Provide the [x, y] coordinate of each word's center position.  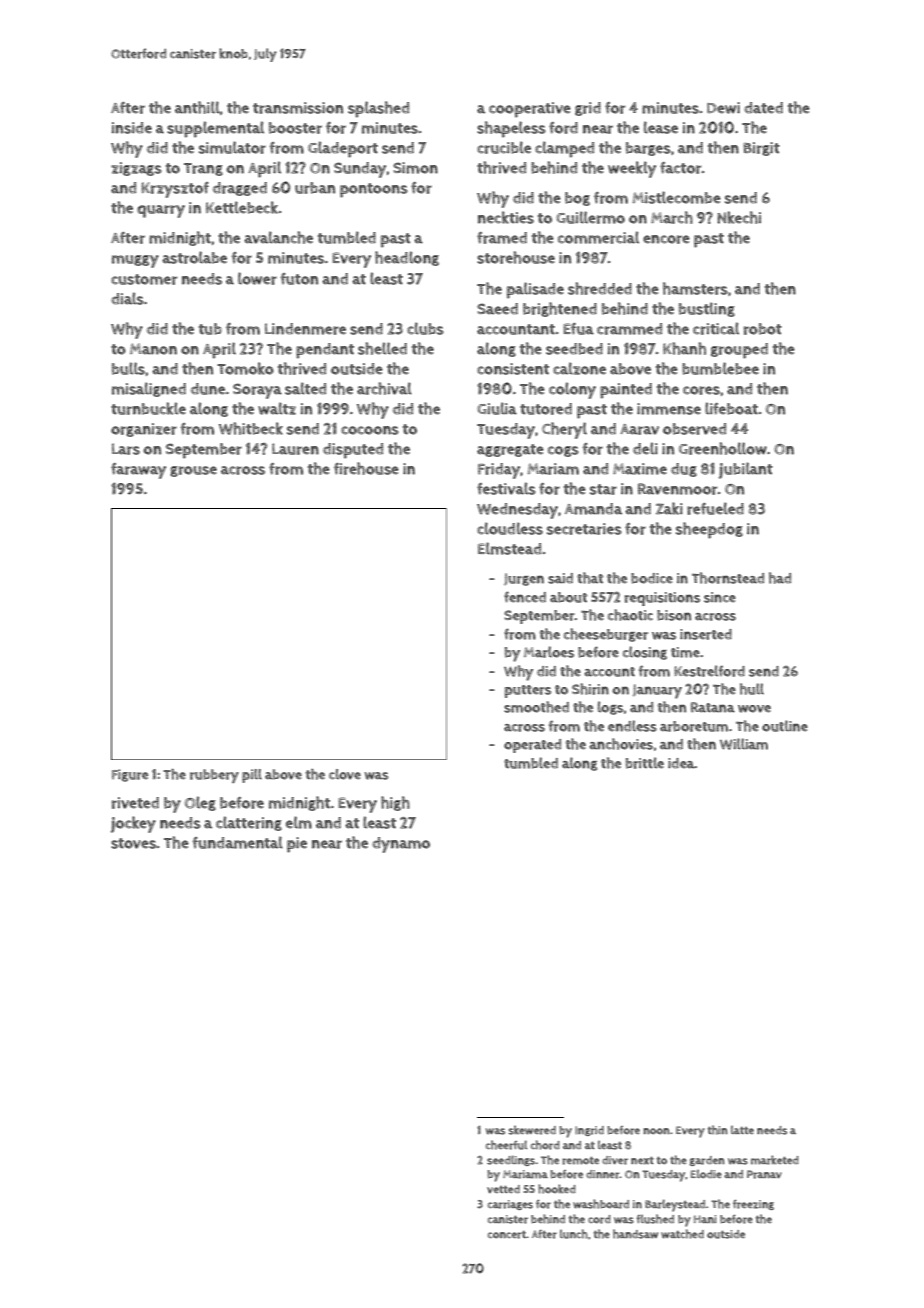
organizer [144, 430]
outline [785, 726]
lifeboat [731, 408]
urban [315, 188]
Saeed [497, 309]
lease [661, 127]
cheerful [506, 1145]
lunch [574, 1234]
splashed [378, 109]
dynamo [401, 845]
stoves [134, 843]
